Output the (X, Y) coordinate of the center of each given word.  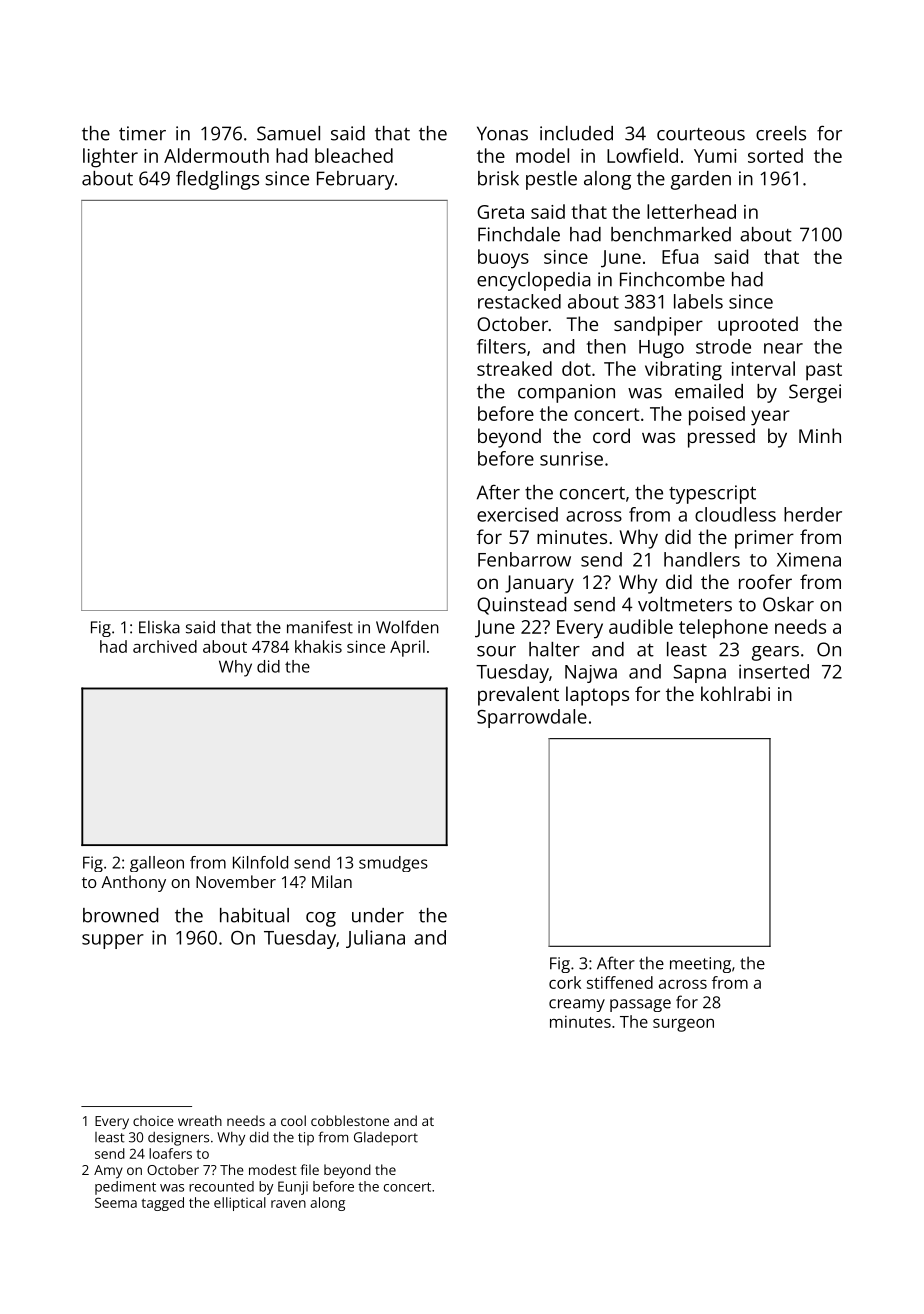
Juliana (375, 939)
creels (781, 133)
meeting (700, 965)
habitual (254, 915)
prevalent (518, 696)
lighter (110, 158)
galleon (157, 864)
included (576, 133)
